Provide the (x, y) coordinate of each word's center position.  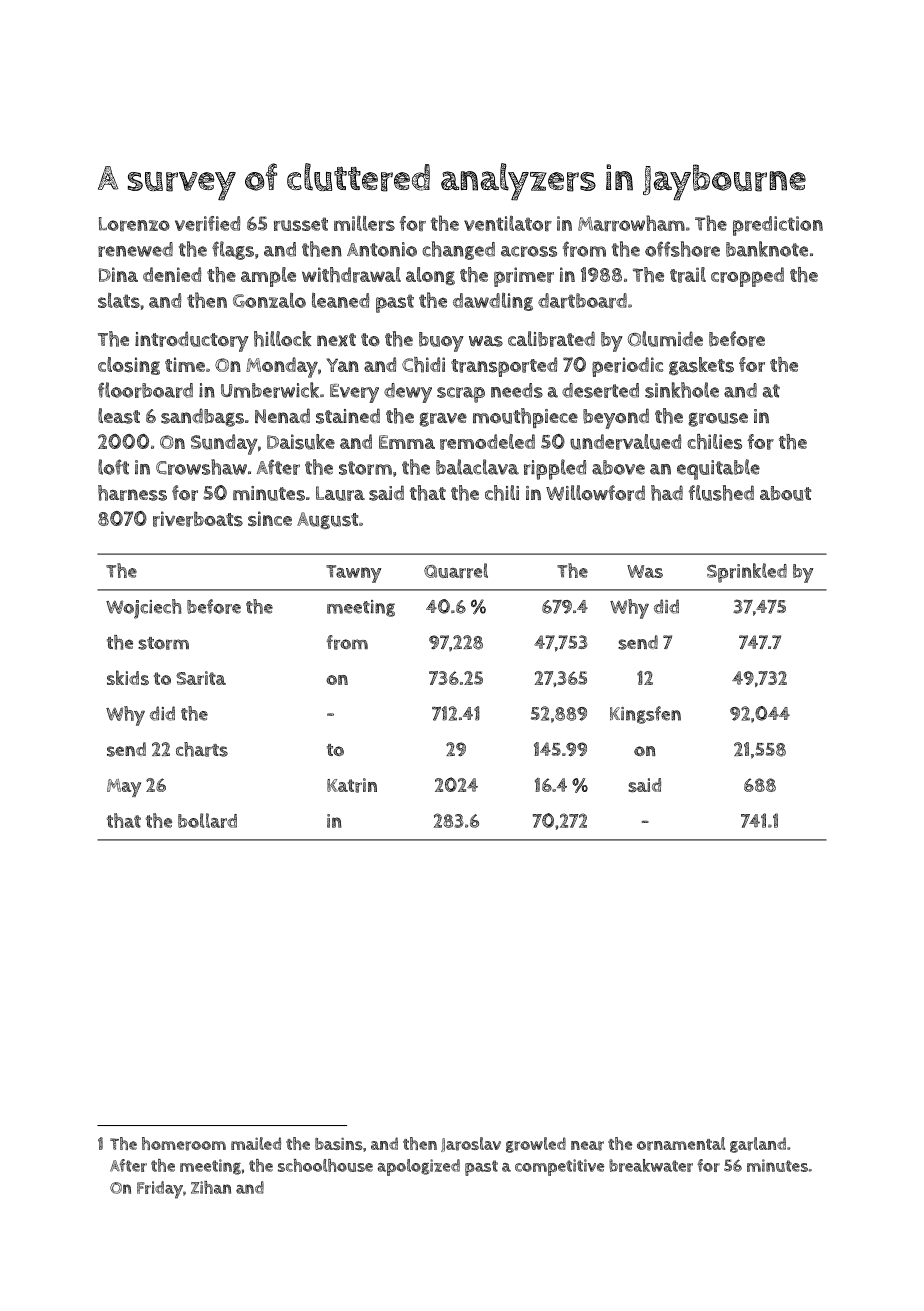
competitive (559, 1167)
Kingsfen (645, 715)
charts (202, 749)
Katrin (352, 785)
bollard (207, 820)
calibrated (551, 339)
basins (339, 1143)
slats (119, 300)
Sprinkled (747, 573)
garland (758, 1145)
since (270, 519)
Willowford (595, 493)
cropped (747, 277)
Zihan (211, 1187)
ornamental (681, 1144)
